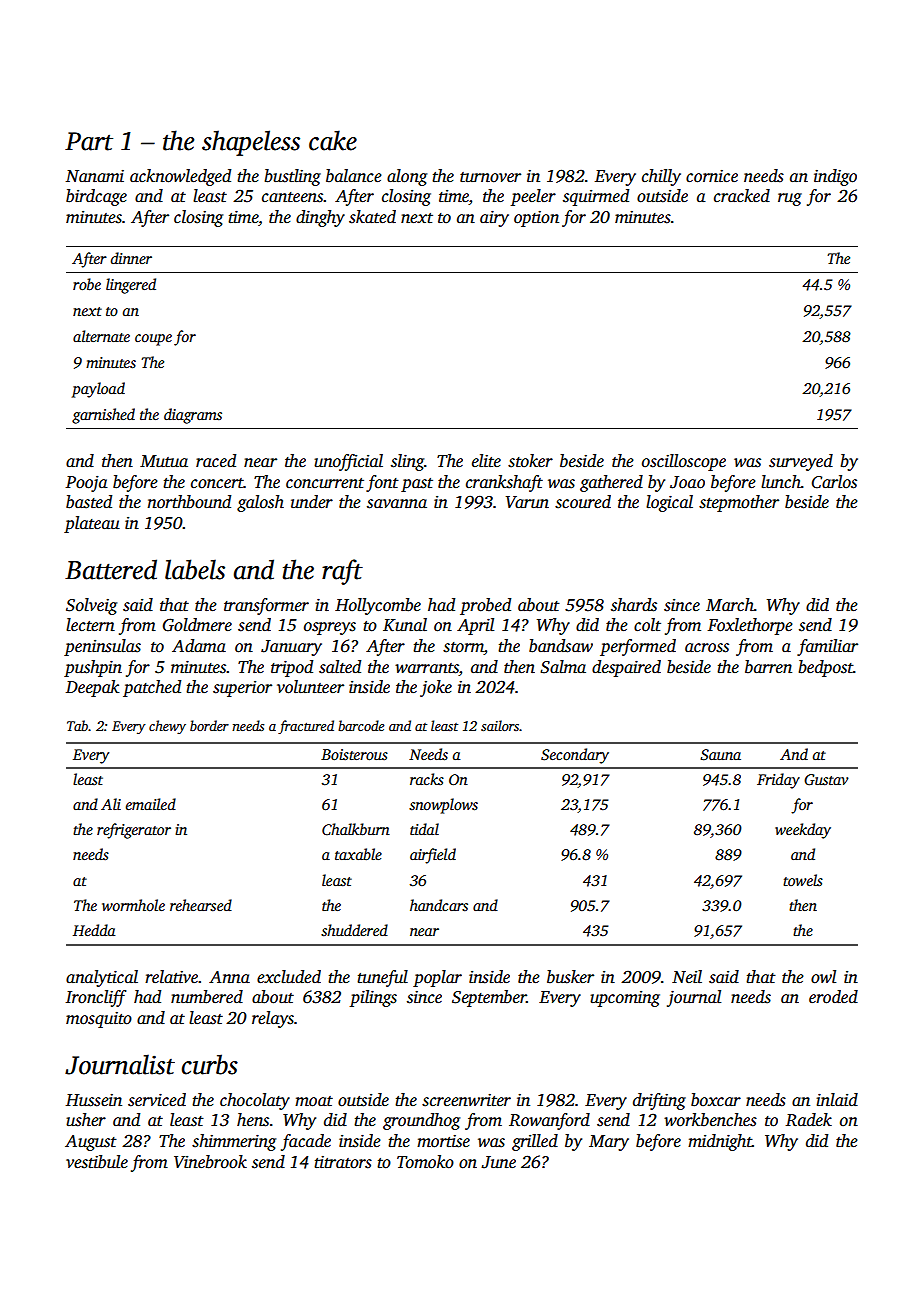  What do you see at coordinates (92, 524) in the image?
I see `plateau` at bounding box center [92, 524].
